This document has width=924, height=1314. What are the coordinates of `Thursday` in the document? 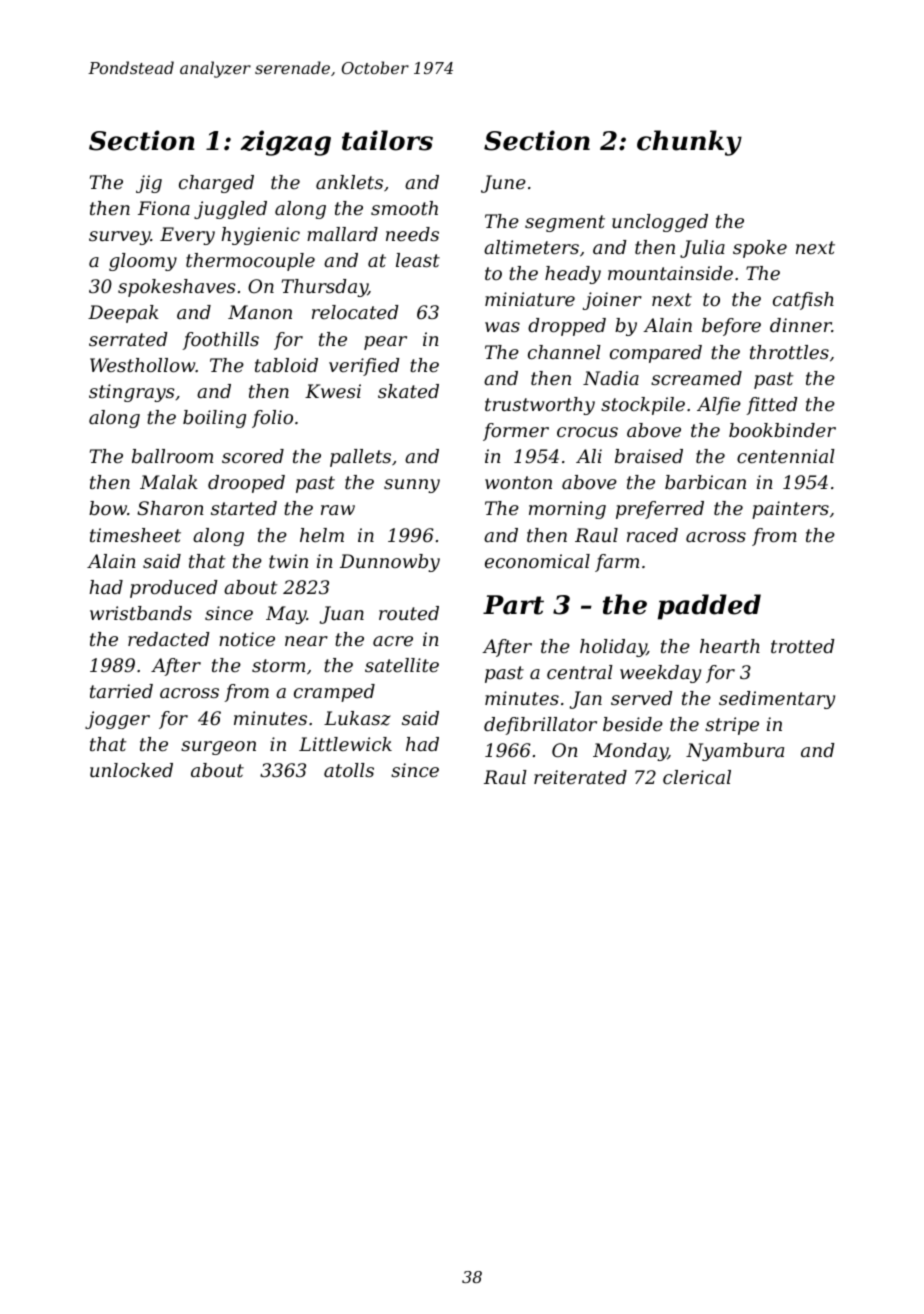 It's located at (325, 288).
